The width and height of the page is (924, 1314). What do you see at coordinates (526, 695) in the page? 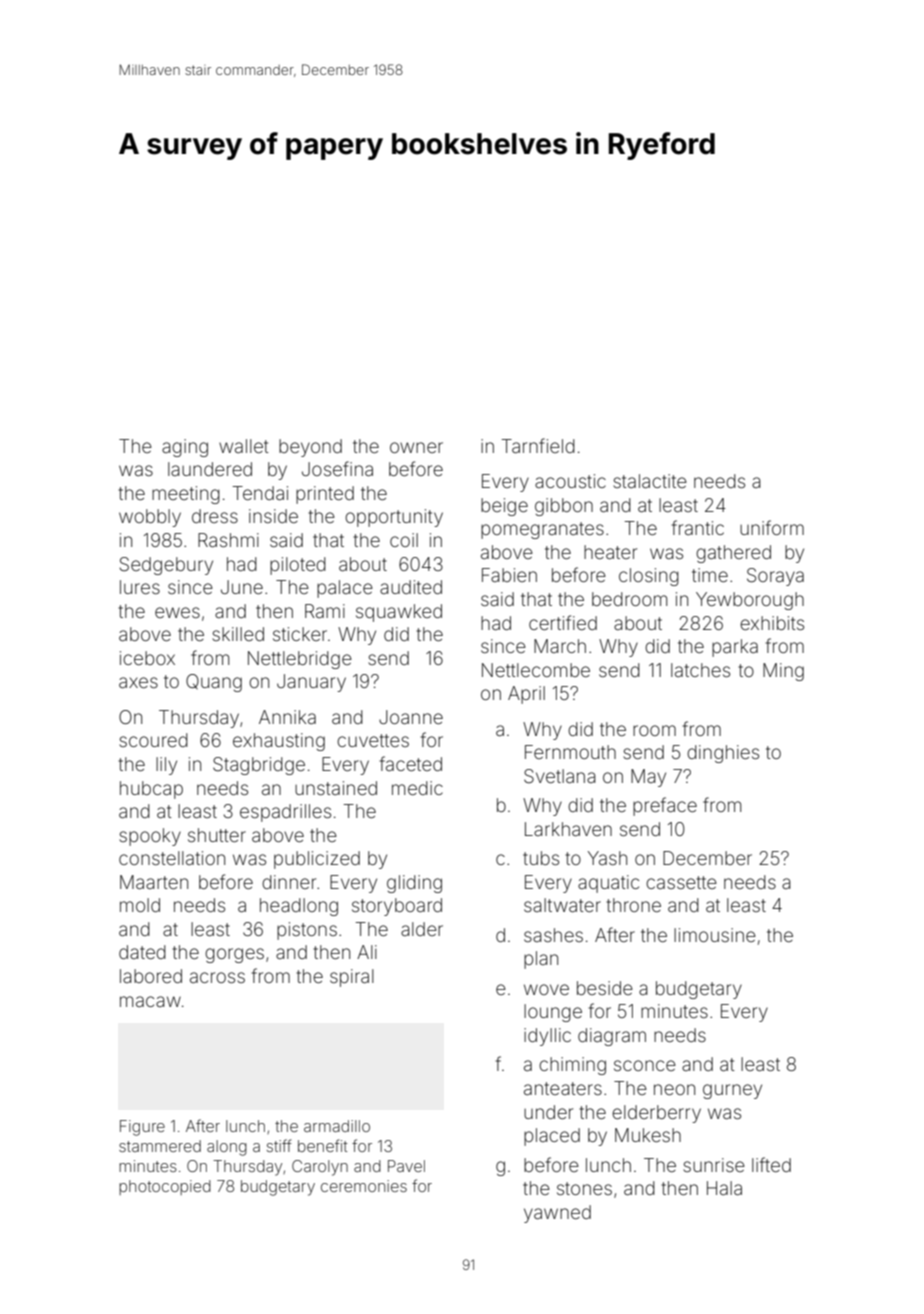
I see `April` at bounding box center [526, 695].
